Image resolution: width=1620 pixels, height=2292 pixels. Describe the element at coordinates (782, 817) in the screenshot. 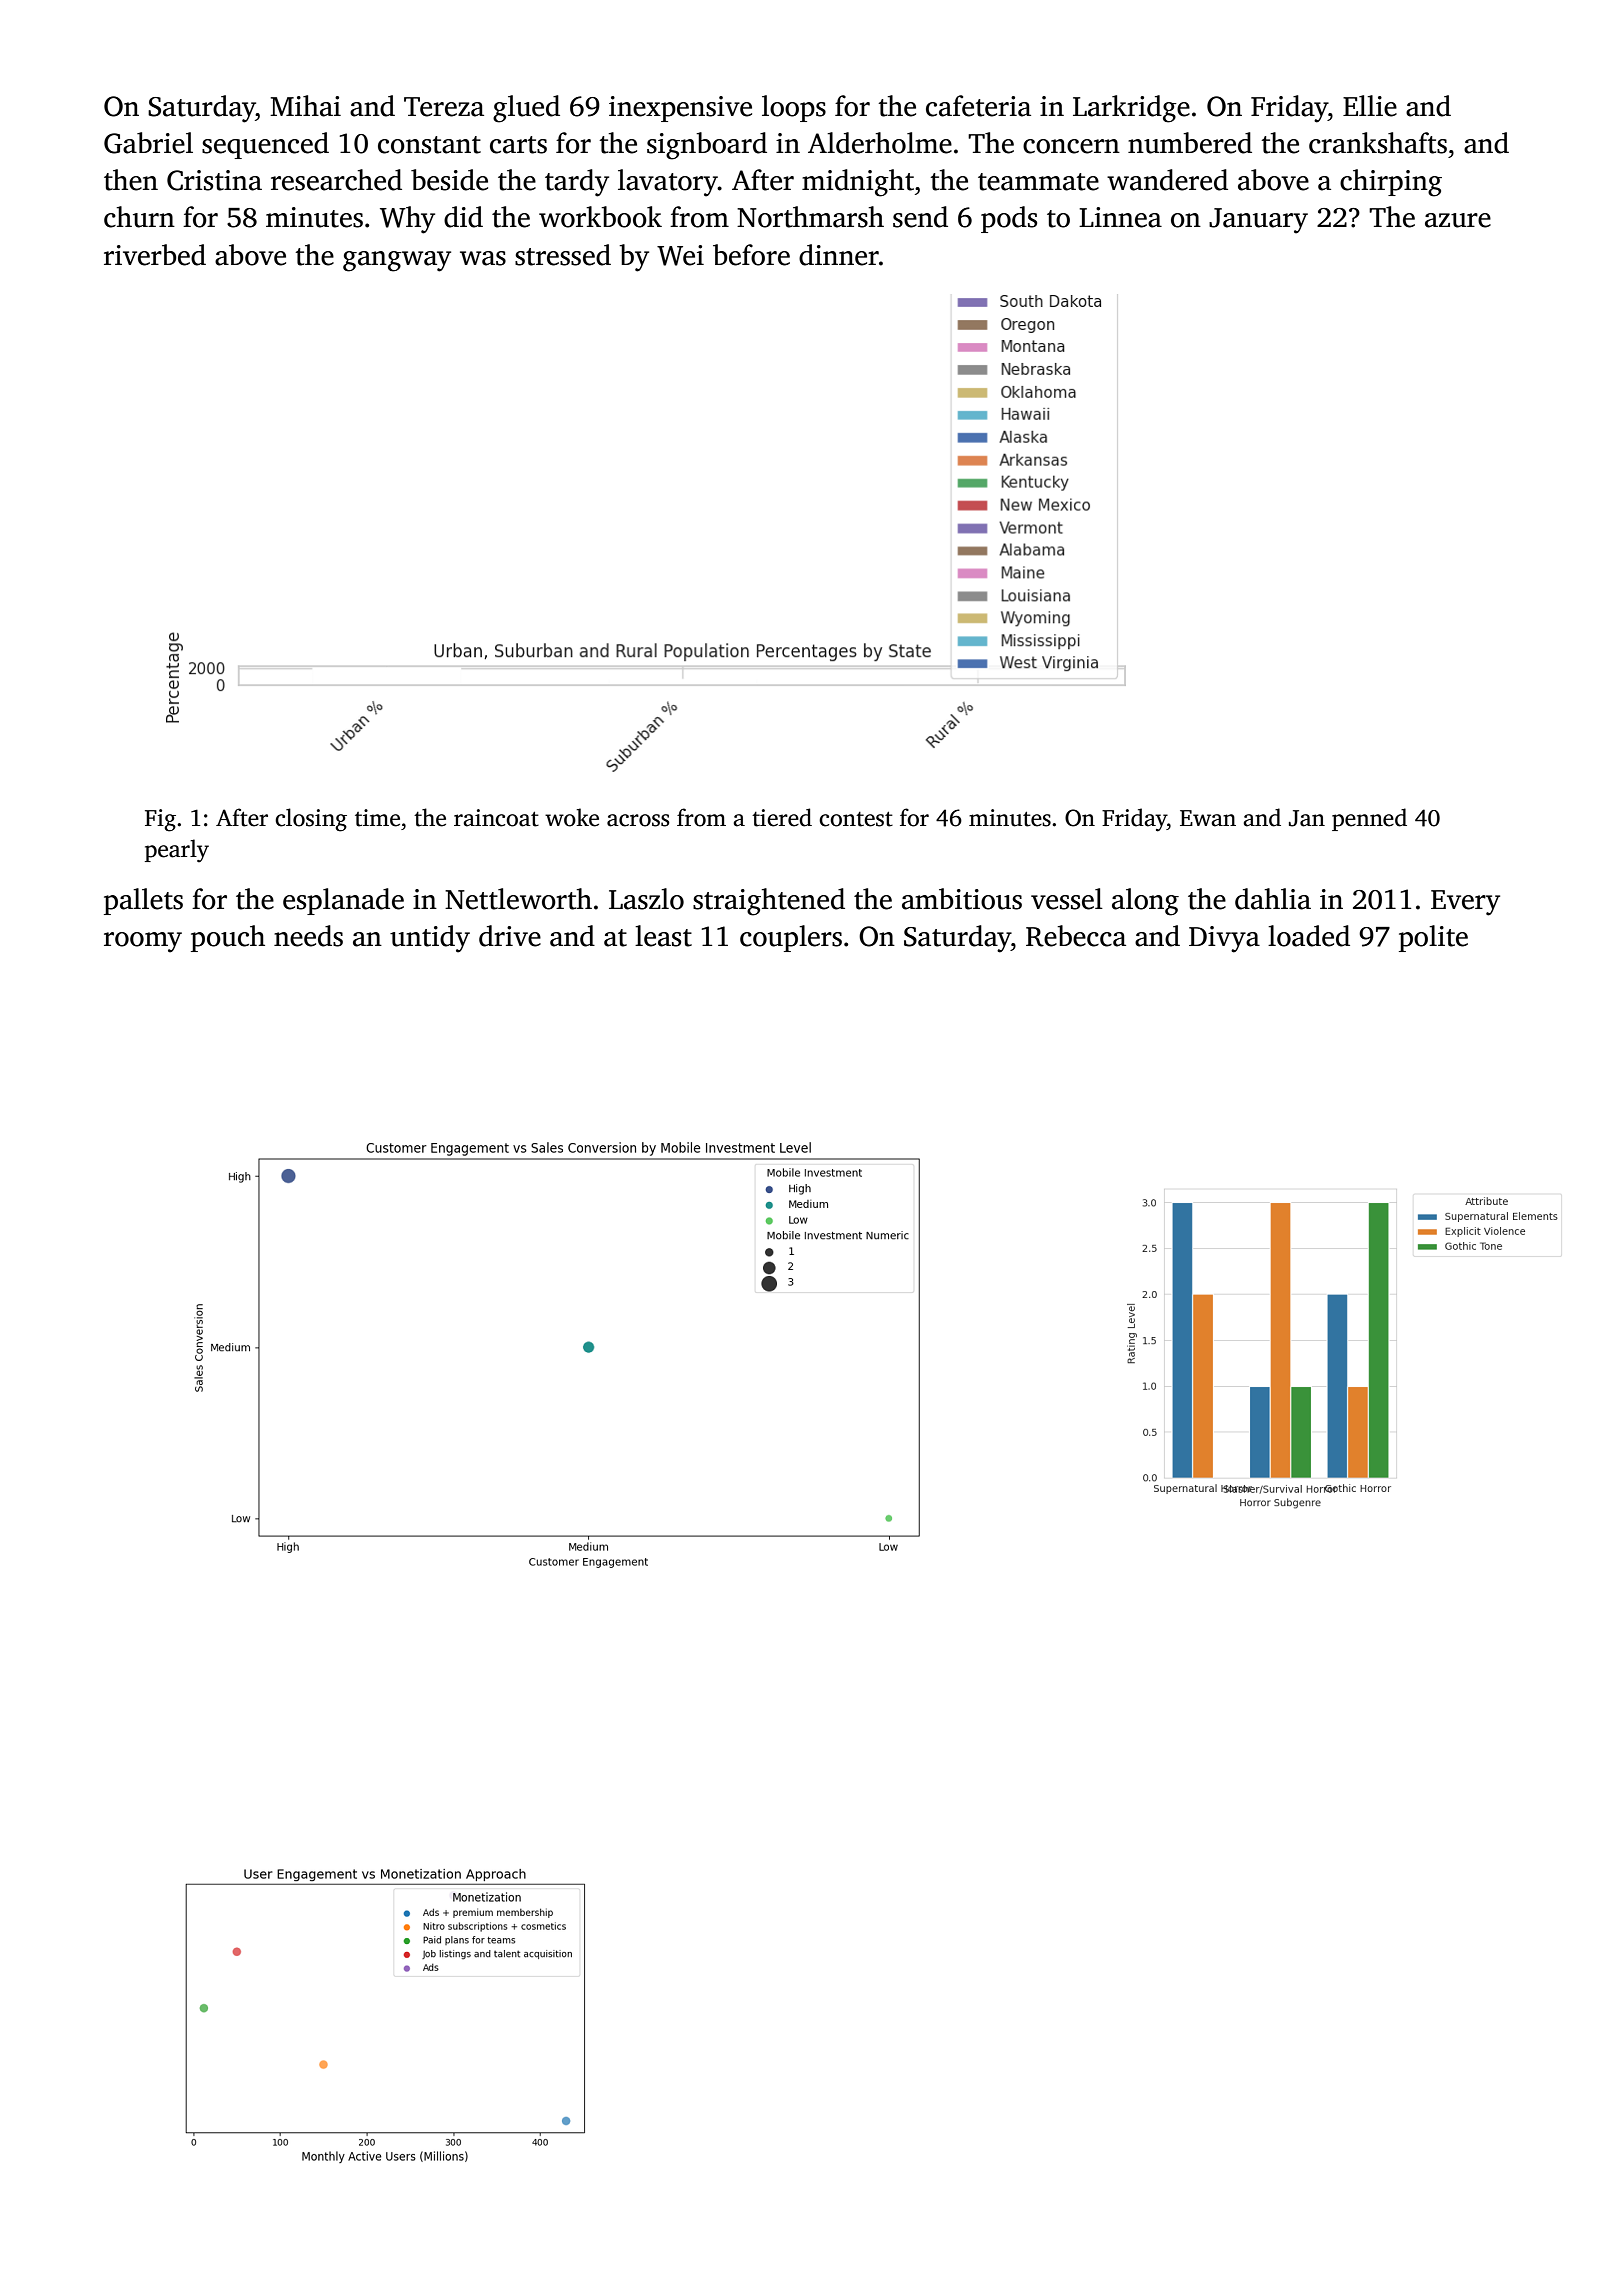

I see `tiered` at that location.
